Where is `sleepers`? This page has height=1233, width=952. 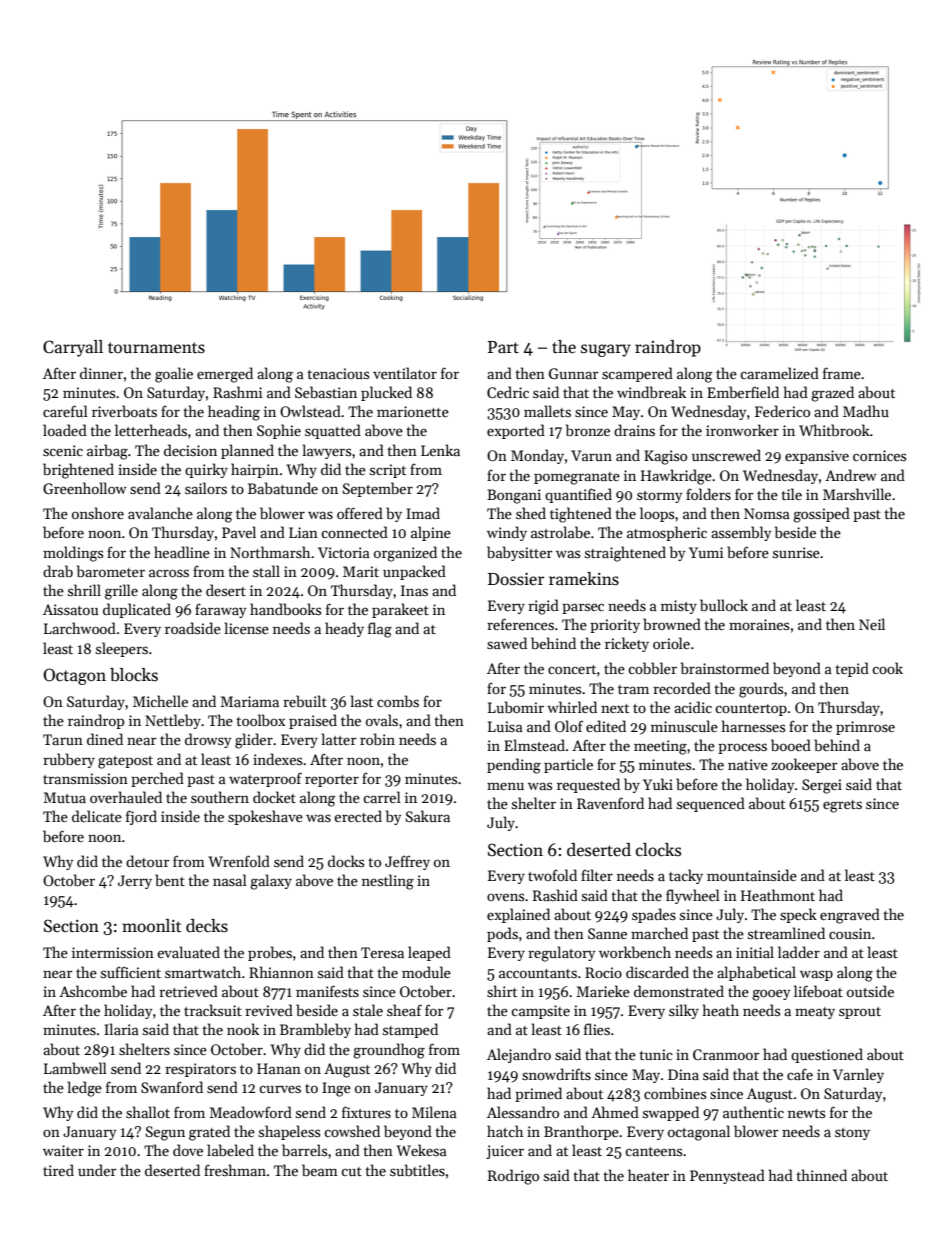
sleepers is located at coordinates (122, 649).
